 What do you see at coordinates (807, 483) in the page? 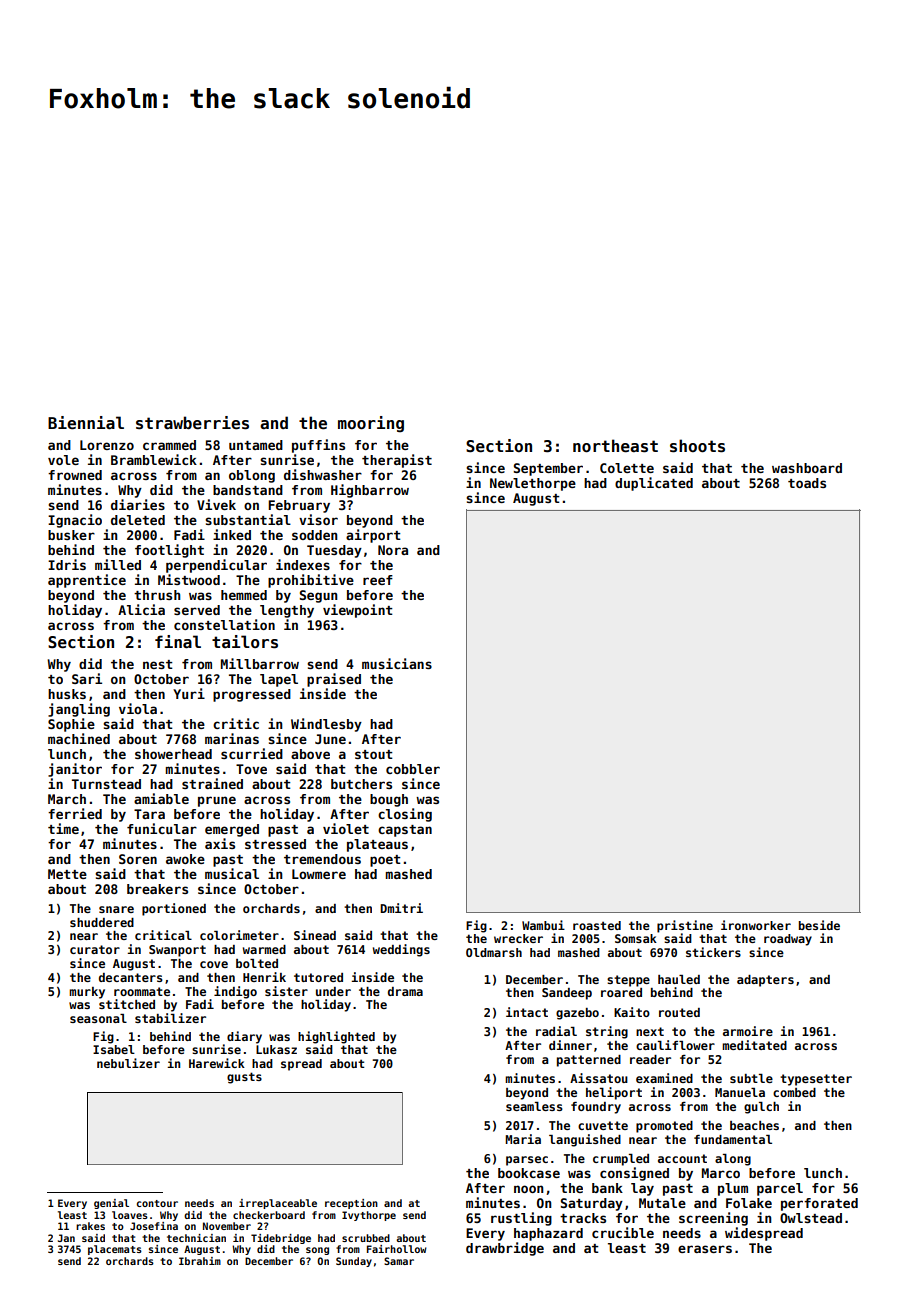
I see `toads` at bounding box center [807, 483].
